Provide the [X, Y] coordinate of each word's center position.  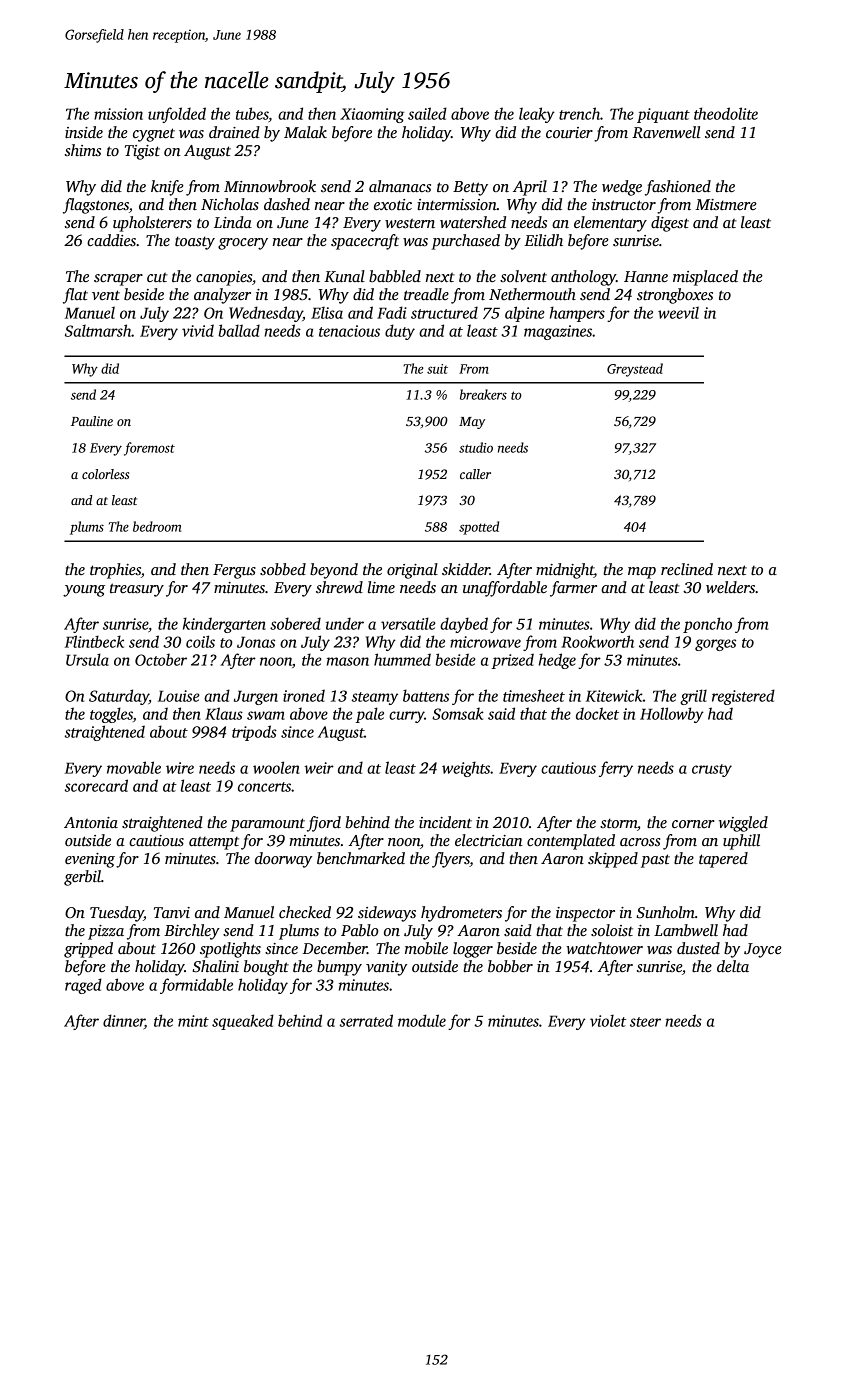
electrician [489, 840]
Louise [179, 696]
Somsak [458, 713]
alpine [525, 314]
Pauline [92, 421]
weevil [678, 312]
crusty [712, 770]
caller [475, 474]
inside [84, 132]
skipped [613, 860]
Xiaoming [372, 115]
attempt [214, 843]
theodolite [726, 113]
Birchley [192, 932]
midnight [565, 571]
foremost [149, 449]
